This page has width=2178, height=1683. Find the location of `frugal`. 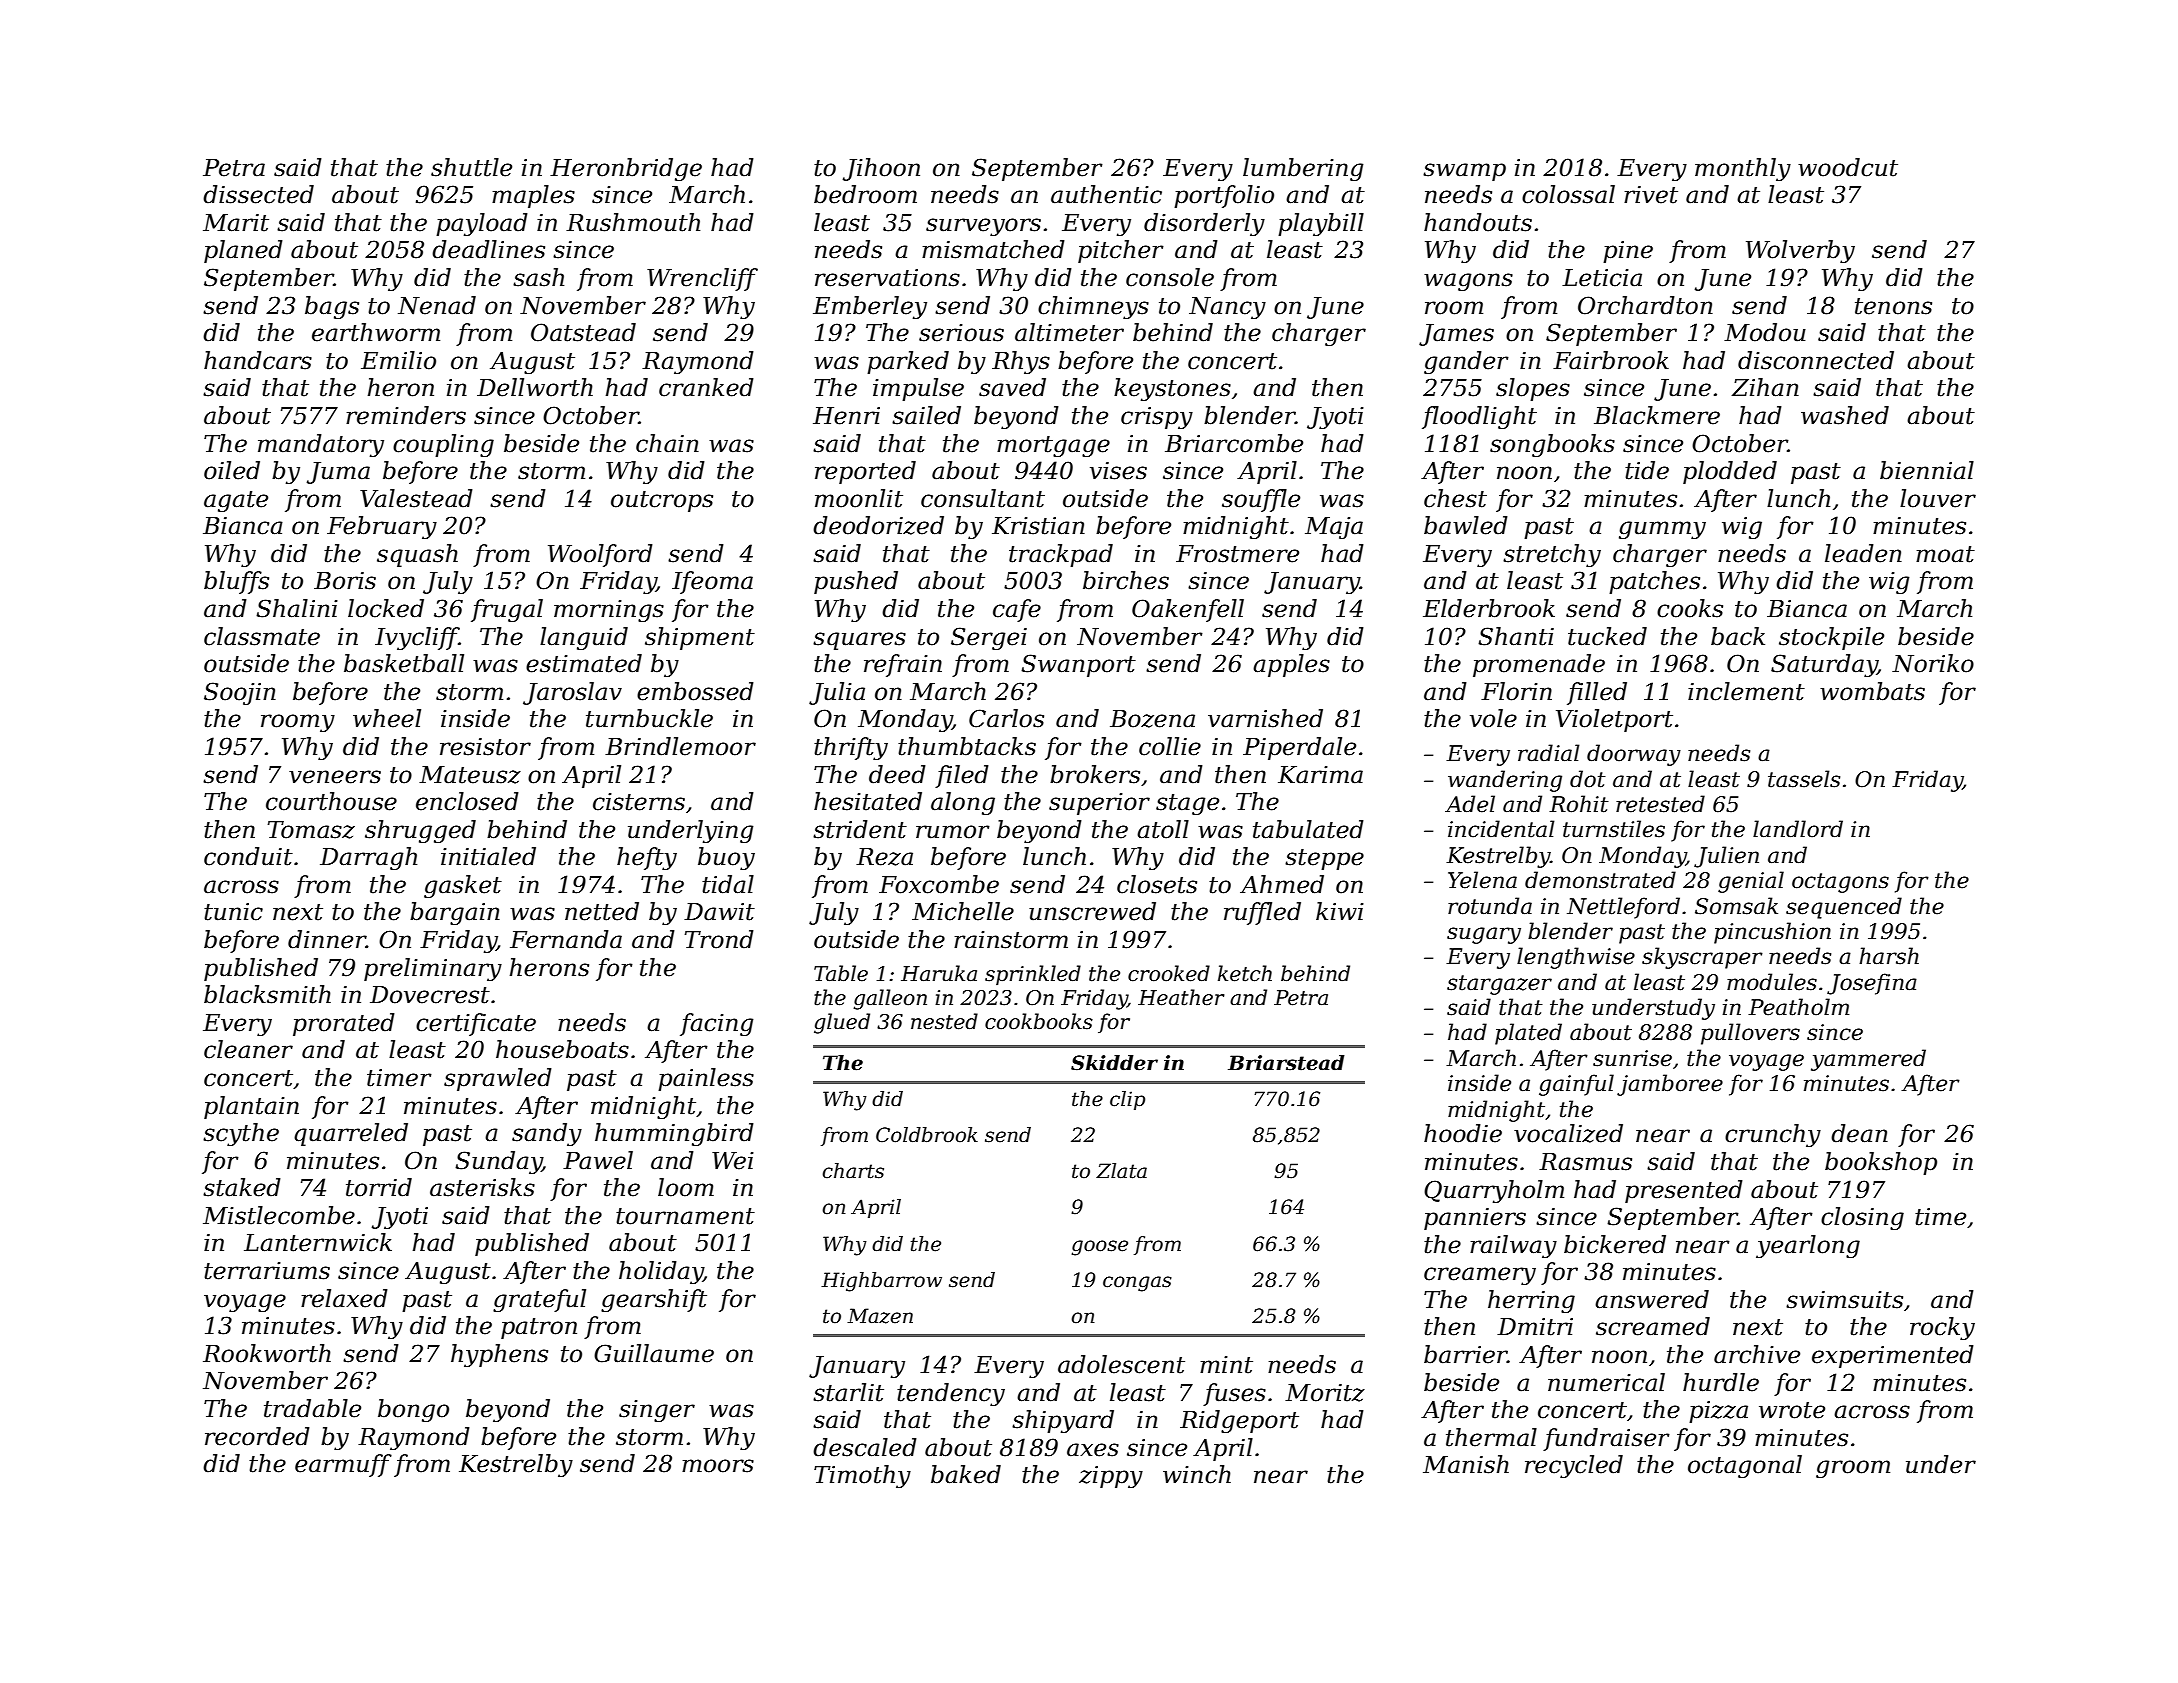

frugal is located at coordinates (507, 610).
